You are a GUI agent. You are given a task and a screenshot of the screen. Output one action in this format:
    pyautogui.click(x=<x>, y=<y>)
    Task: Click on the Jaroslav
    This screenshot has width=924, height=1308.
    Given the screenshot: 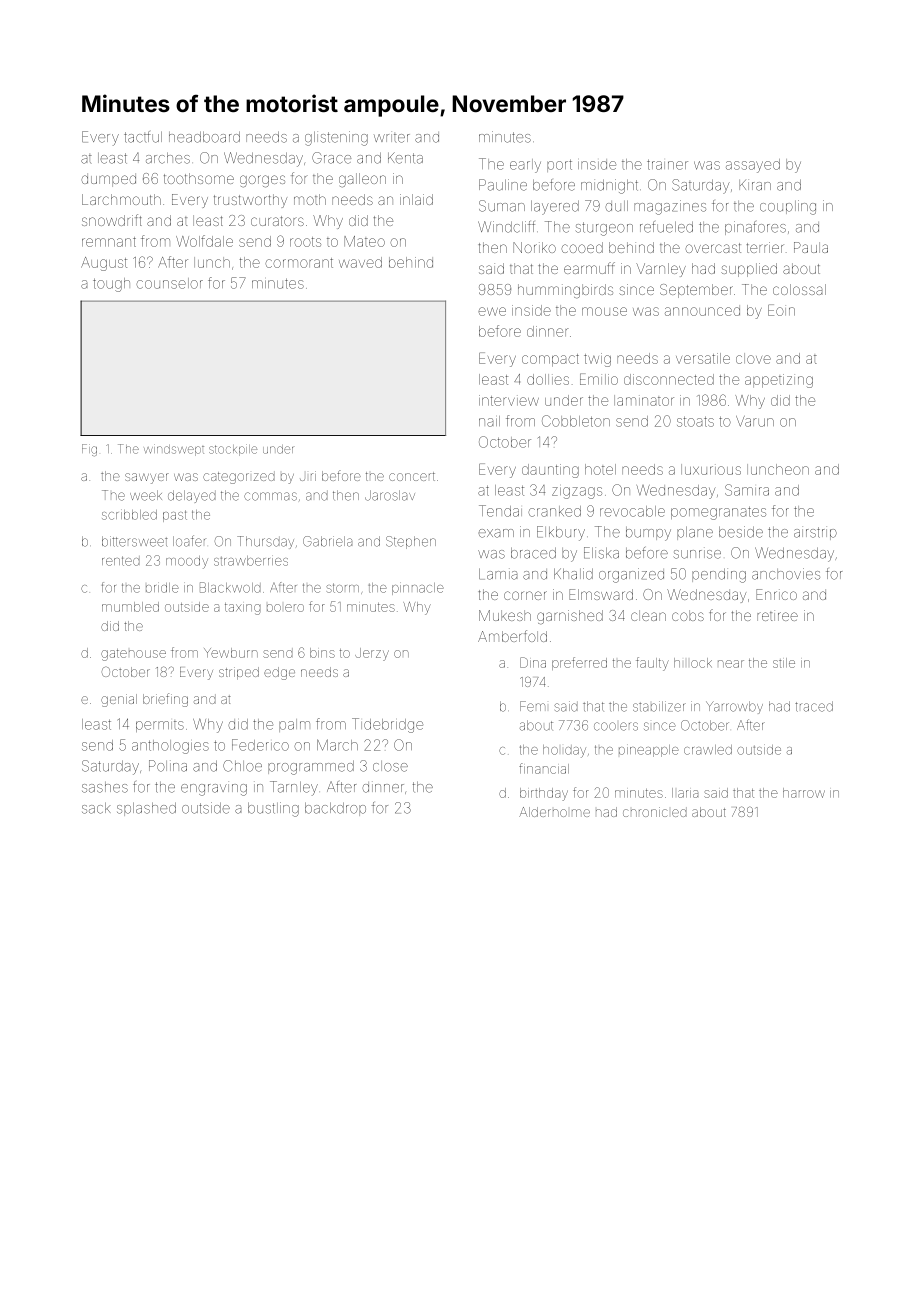 What is the action you would take?
    pyautogui.click(x=390, y=495)
